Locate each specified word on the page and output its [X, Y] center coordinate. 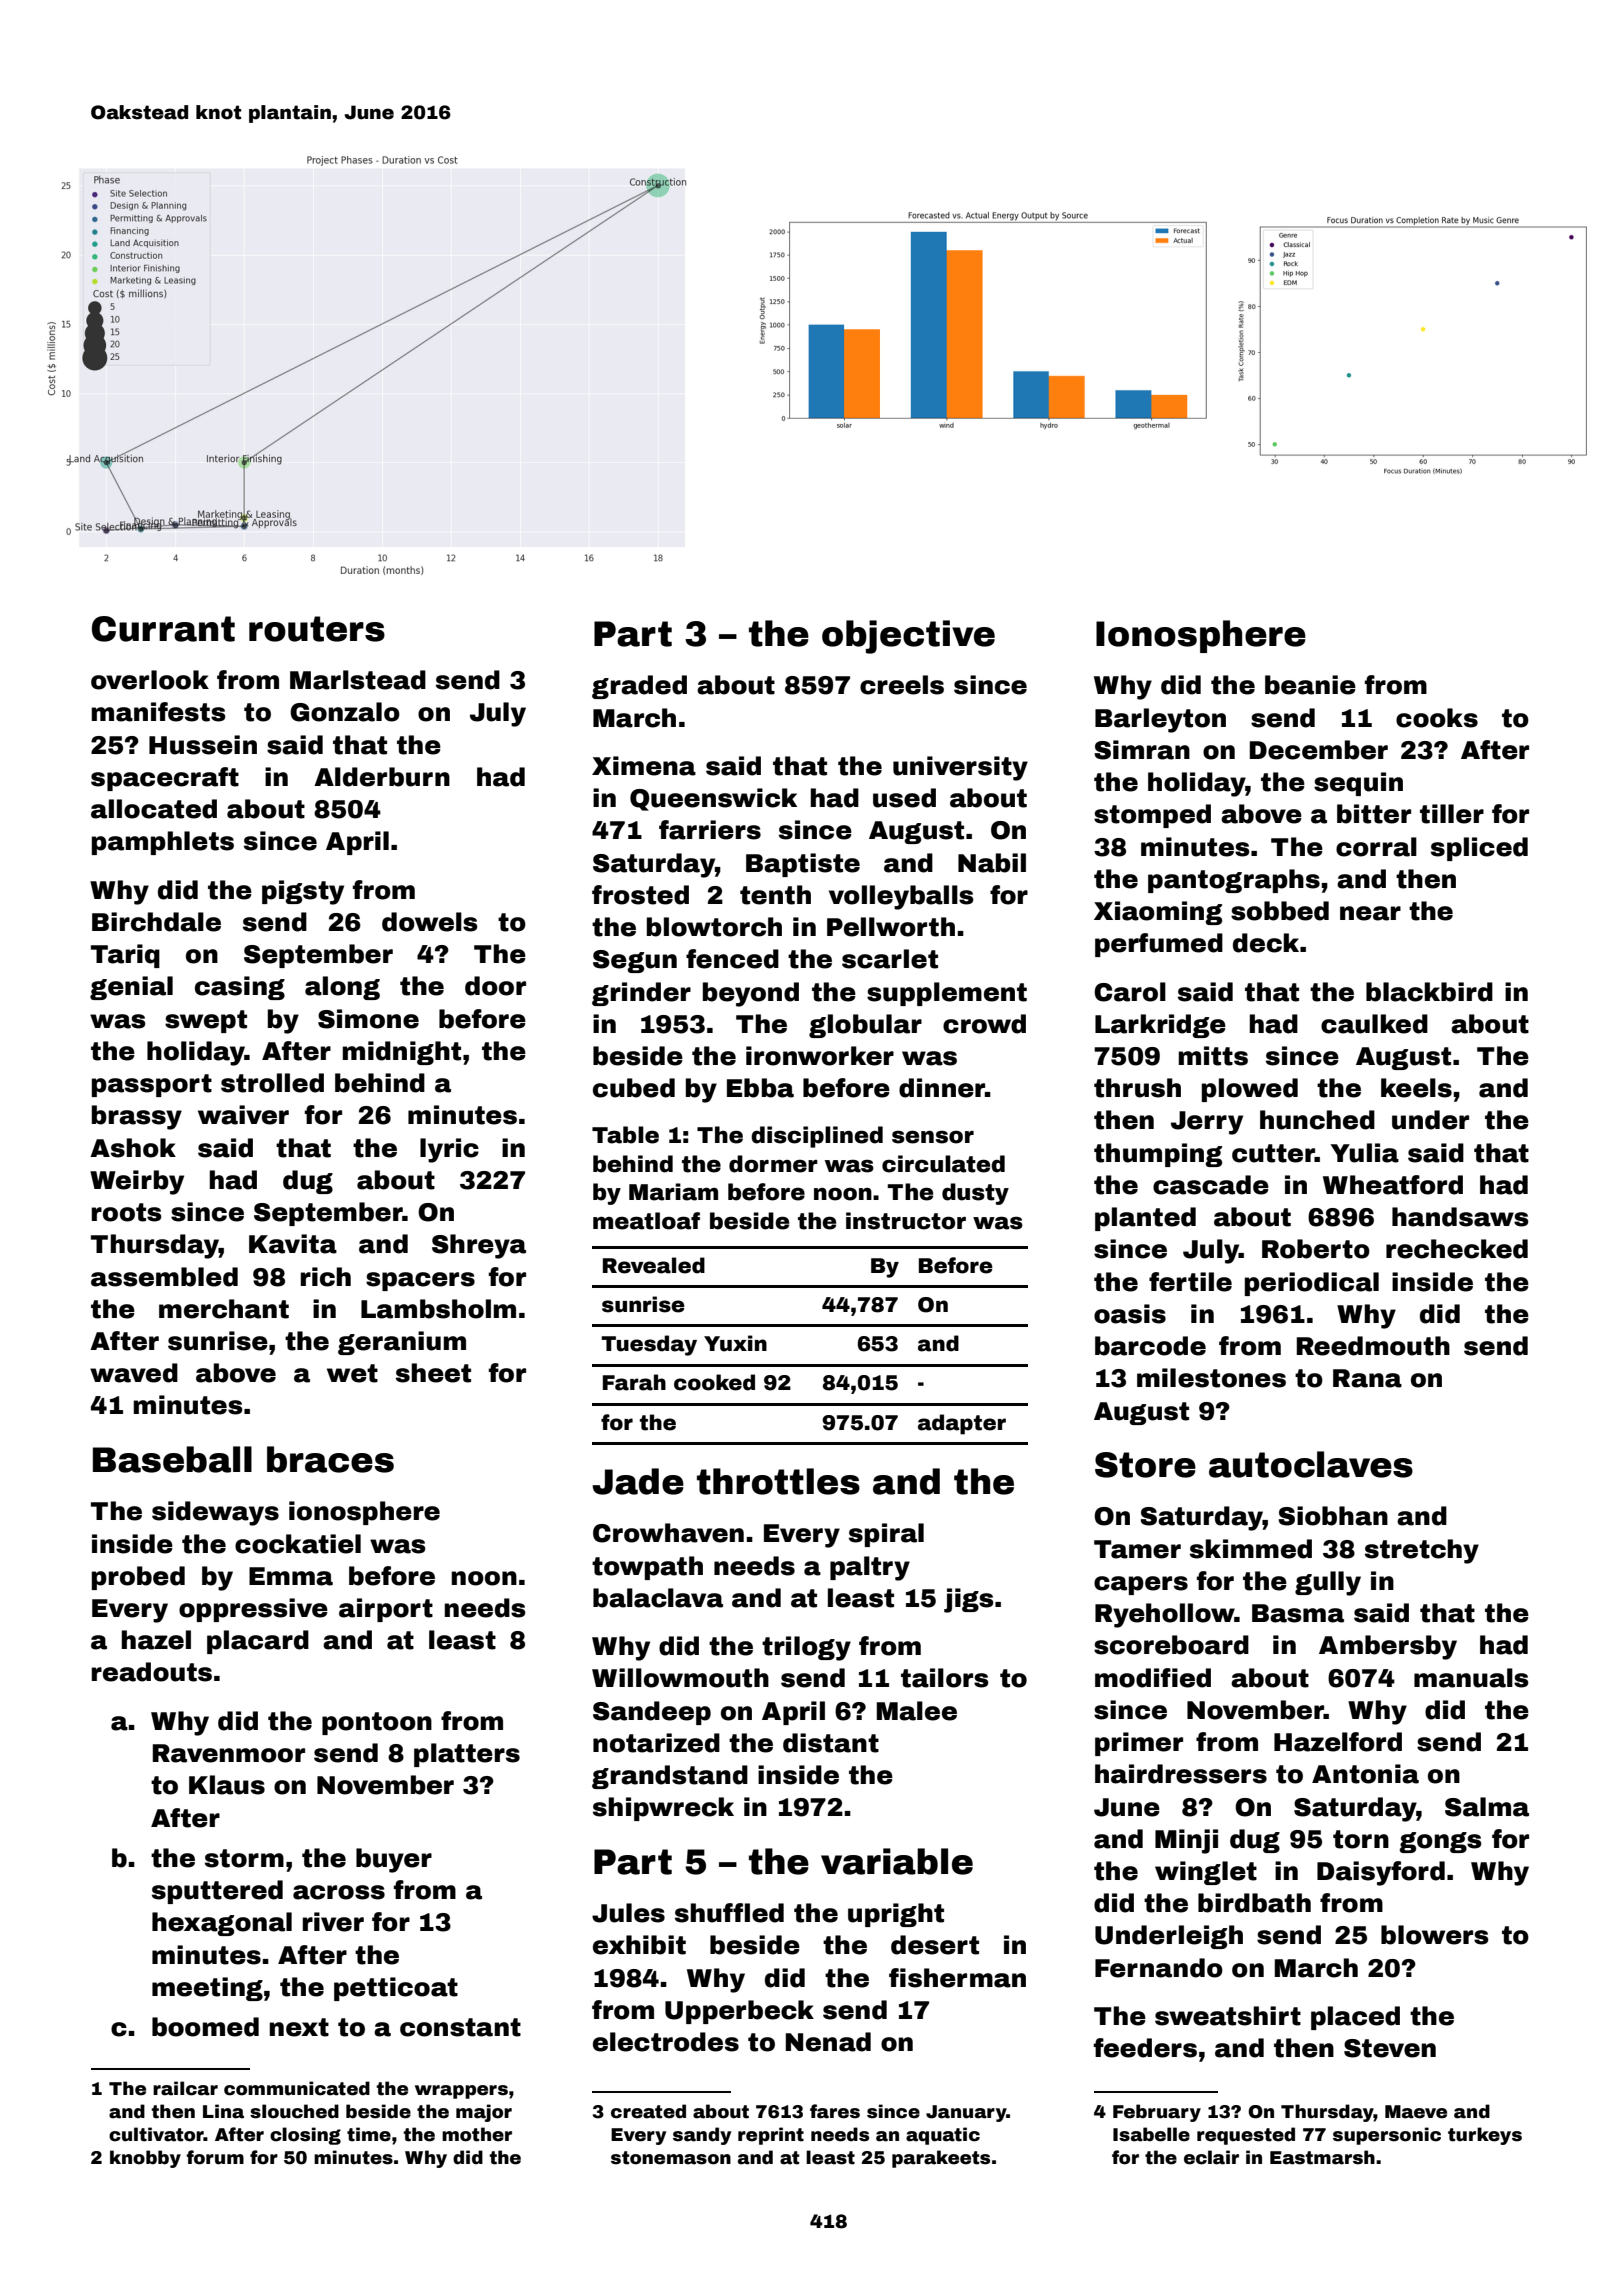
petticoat [396, 1989]
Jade [638, 1481]
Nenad [828, 2042]
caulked [1374, 1024]
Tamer [1137, 1549]
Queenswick [713, 799]
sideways [215, 1513]
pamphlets [163, 843]
